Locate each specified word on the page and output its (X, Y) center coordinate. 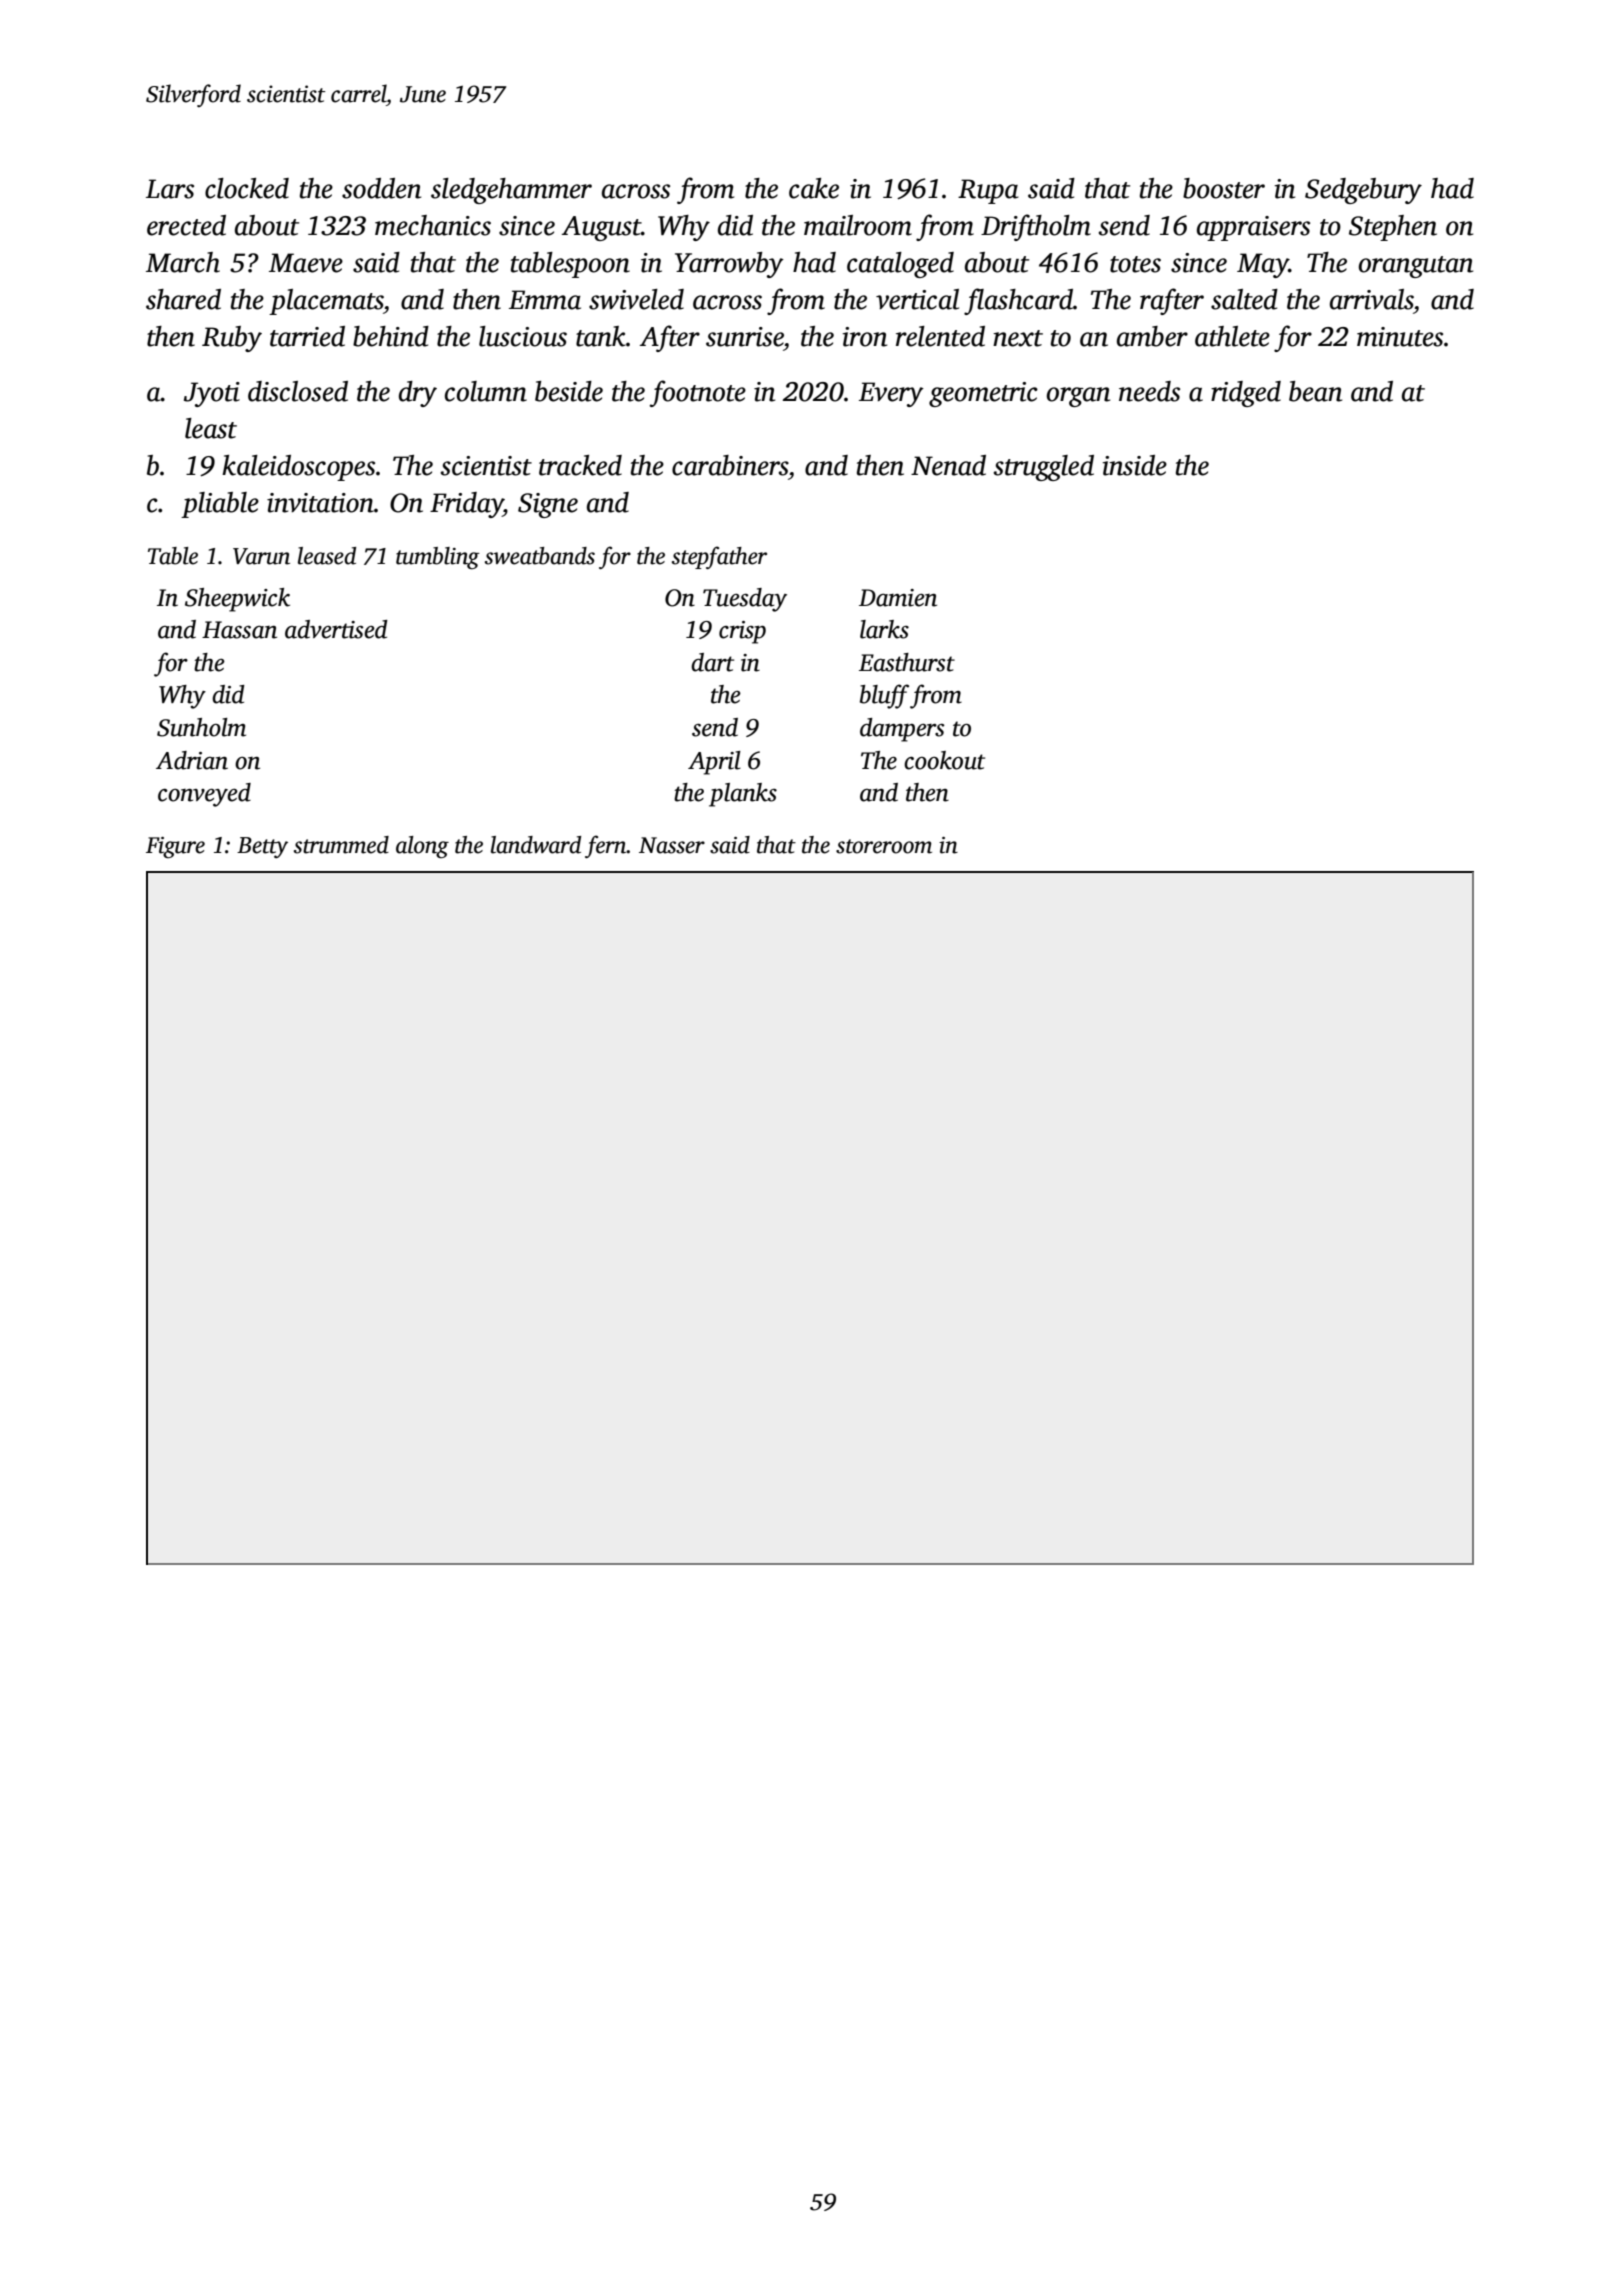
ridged (1246, 394)
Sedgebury (1363, 191)
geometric (983, 394)
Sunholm (201, 727)
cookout (944, 760)
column (486, 391)
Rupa (988, 191)
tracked (580, 465)
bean (1315, 391)
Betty (262, 847)
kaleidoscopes (298, 468)
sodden (381, 188)
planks (743, 795)
